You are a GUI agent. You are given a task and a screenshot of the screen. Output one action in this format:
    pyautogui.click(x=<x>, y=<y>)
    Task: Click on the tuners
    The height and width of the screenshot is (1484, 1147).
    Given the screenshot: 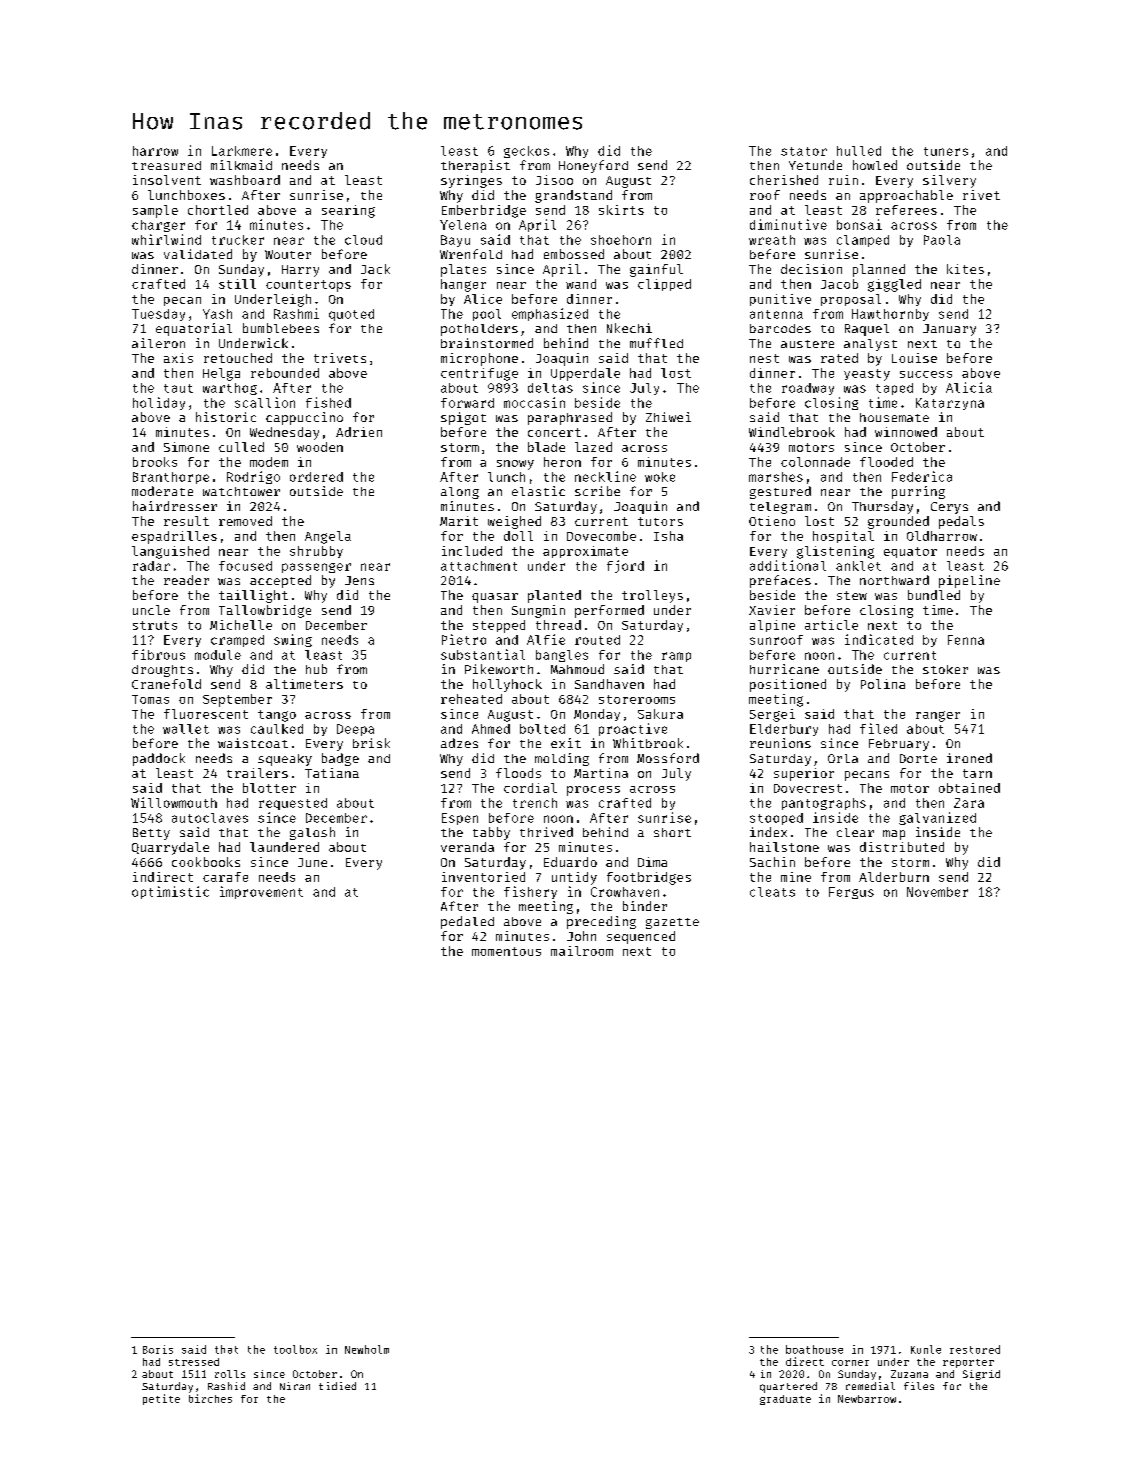 What is the action you would take?
    pyautogui.click(x=946, y=151)
